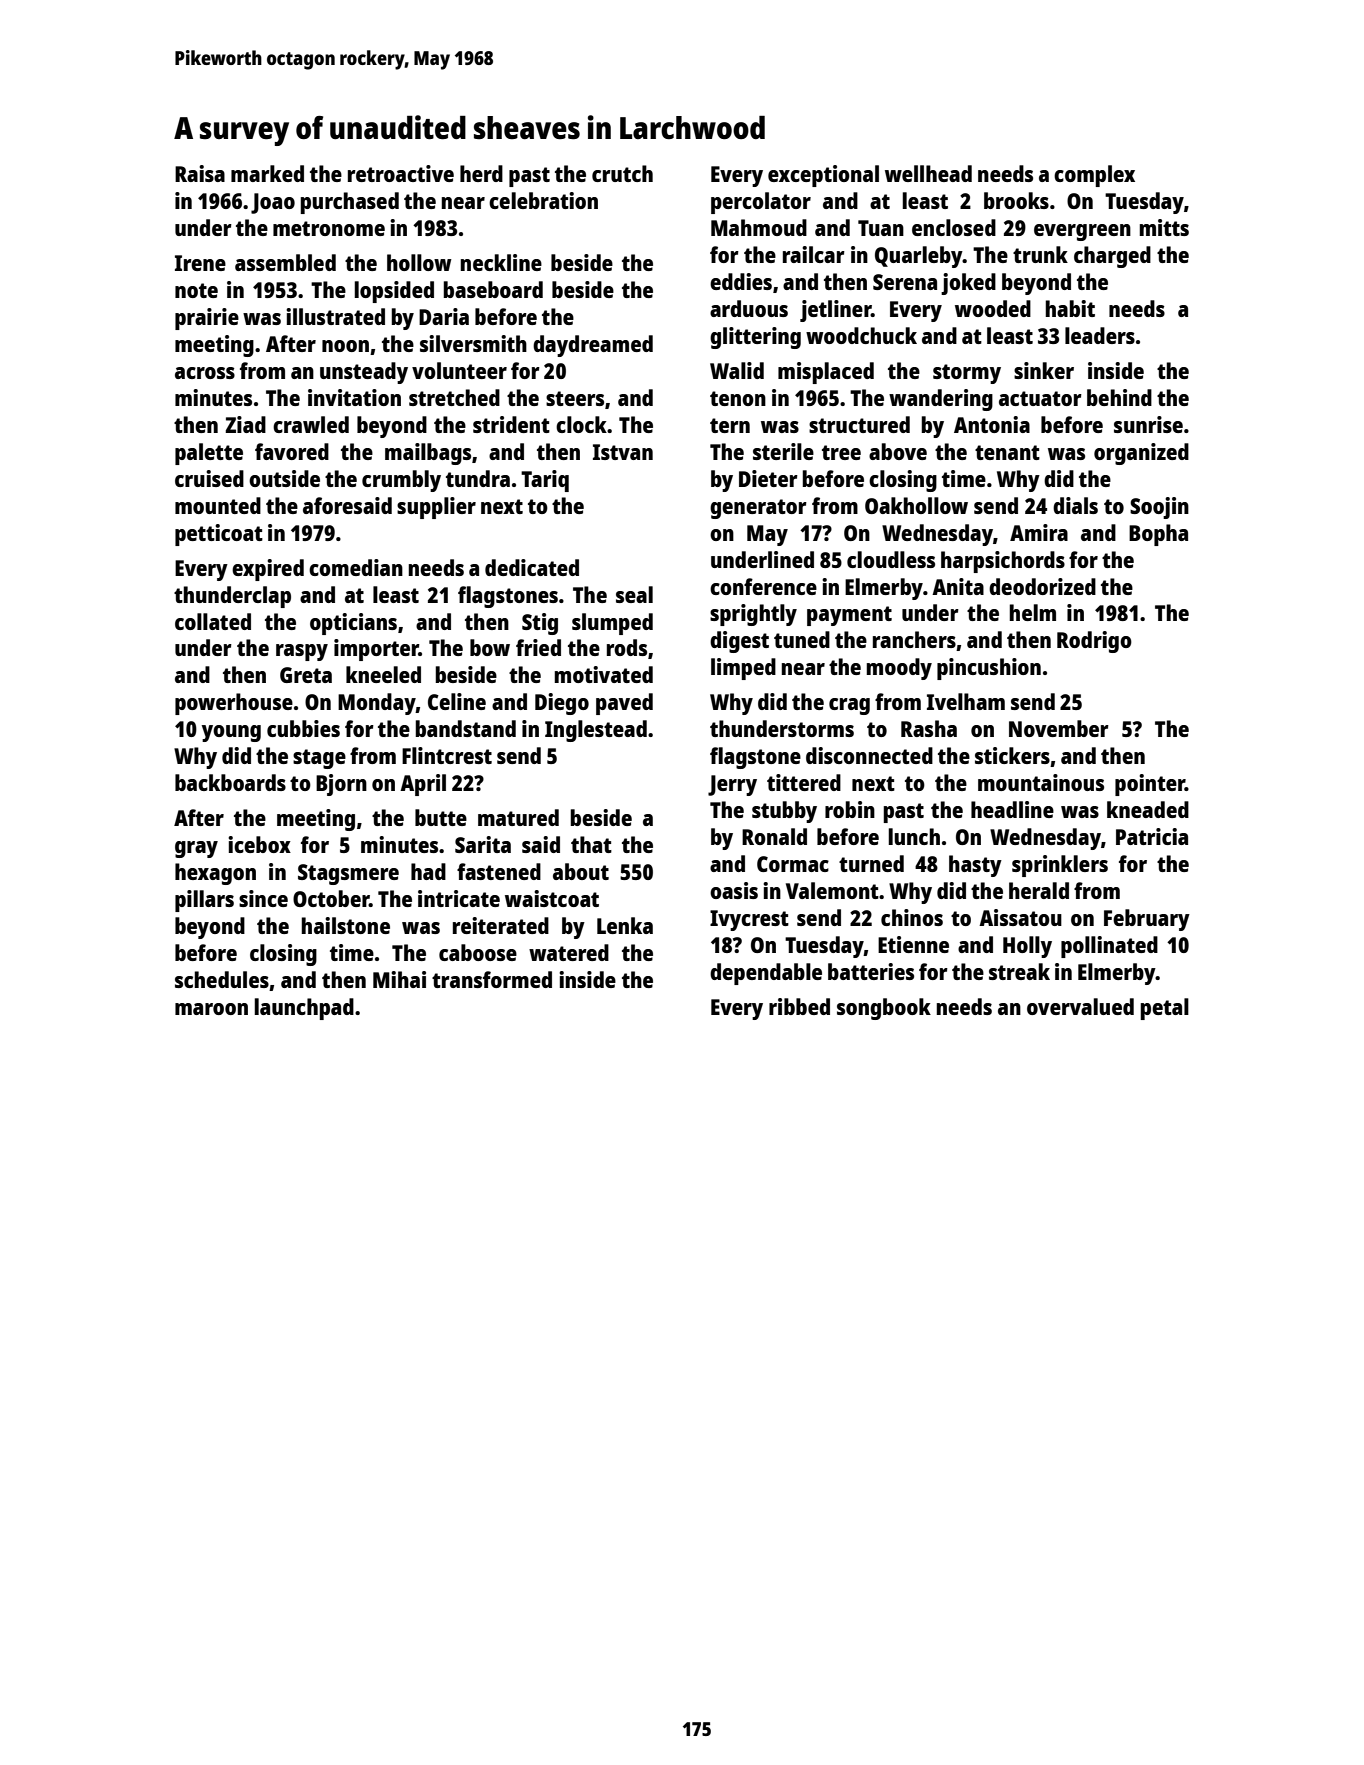  I want to click on fried, so click(538, 647).
